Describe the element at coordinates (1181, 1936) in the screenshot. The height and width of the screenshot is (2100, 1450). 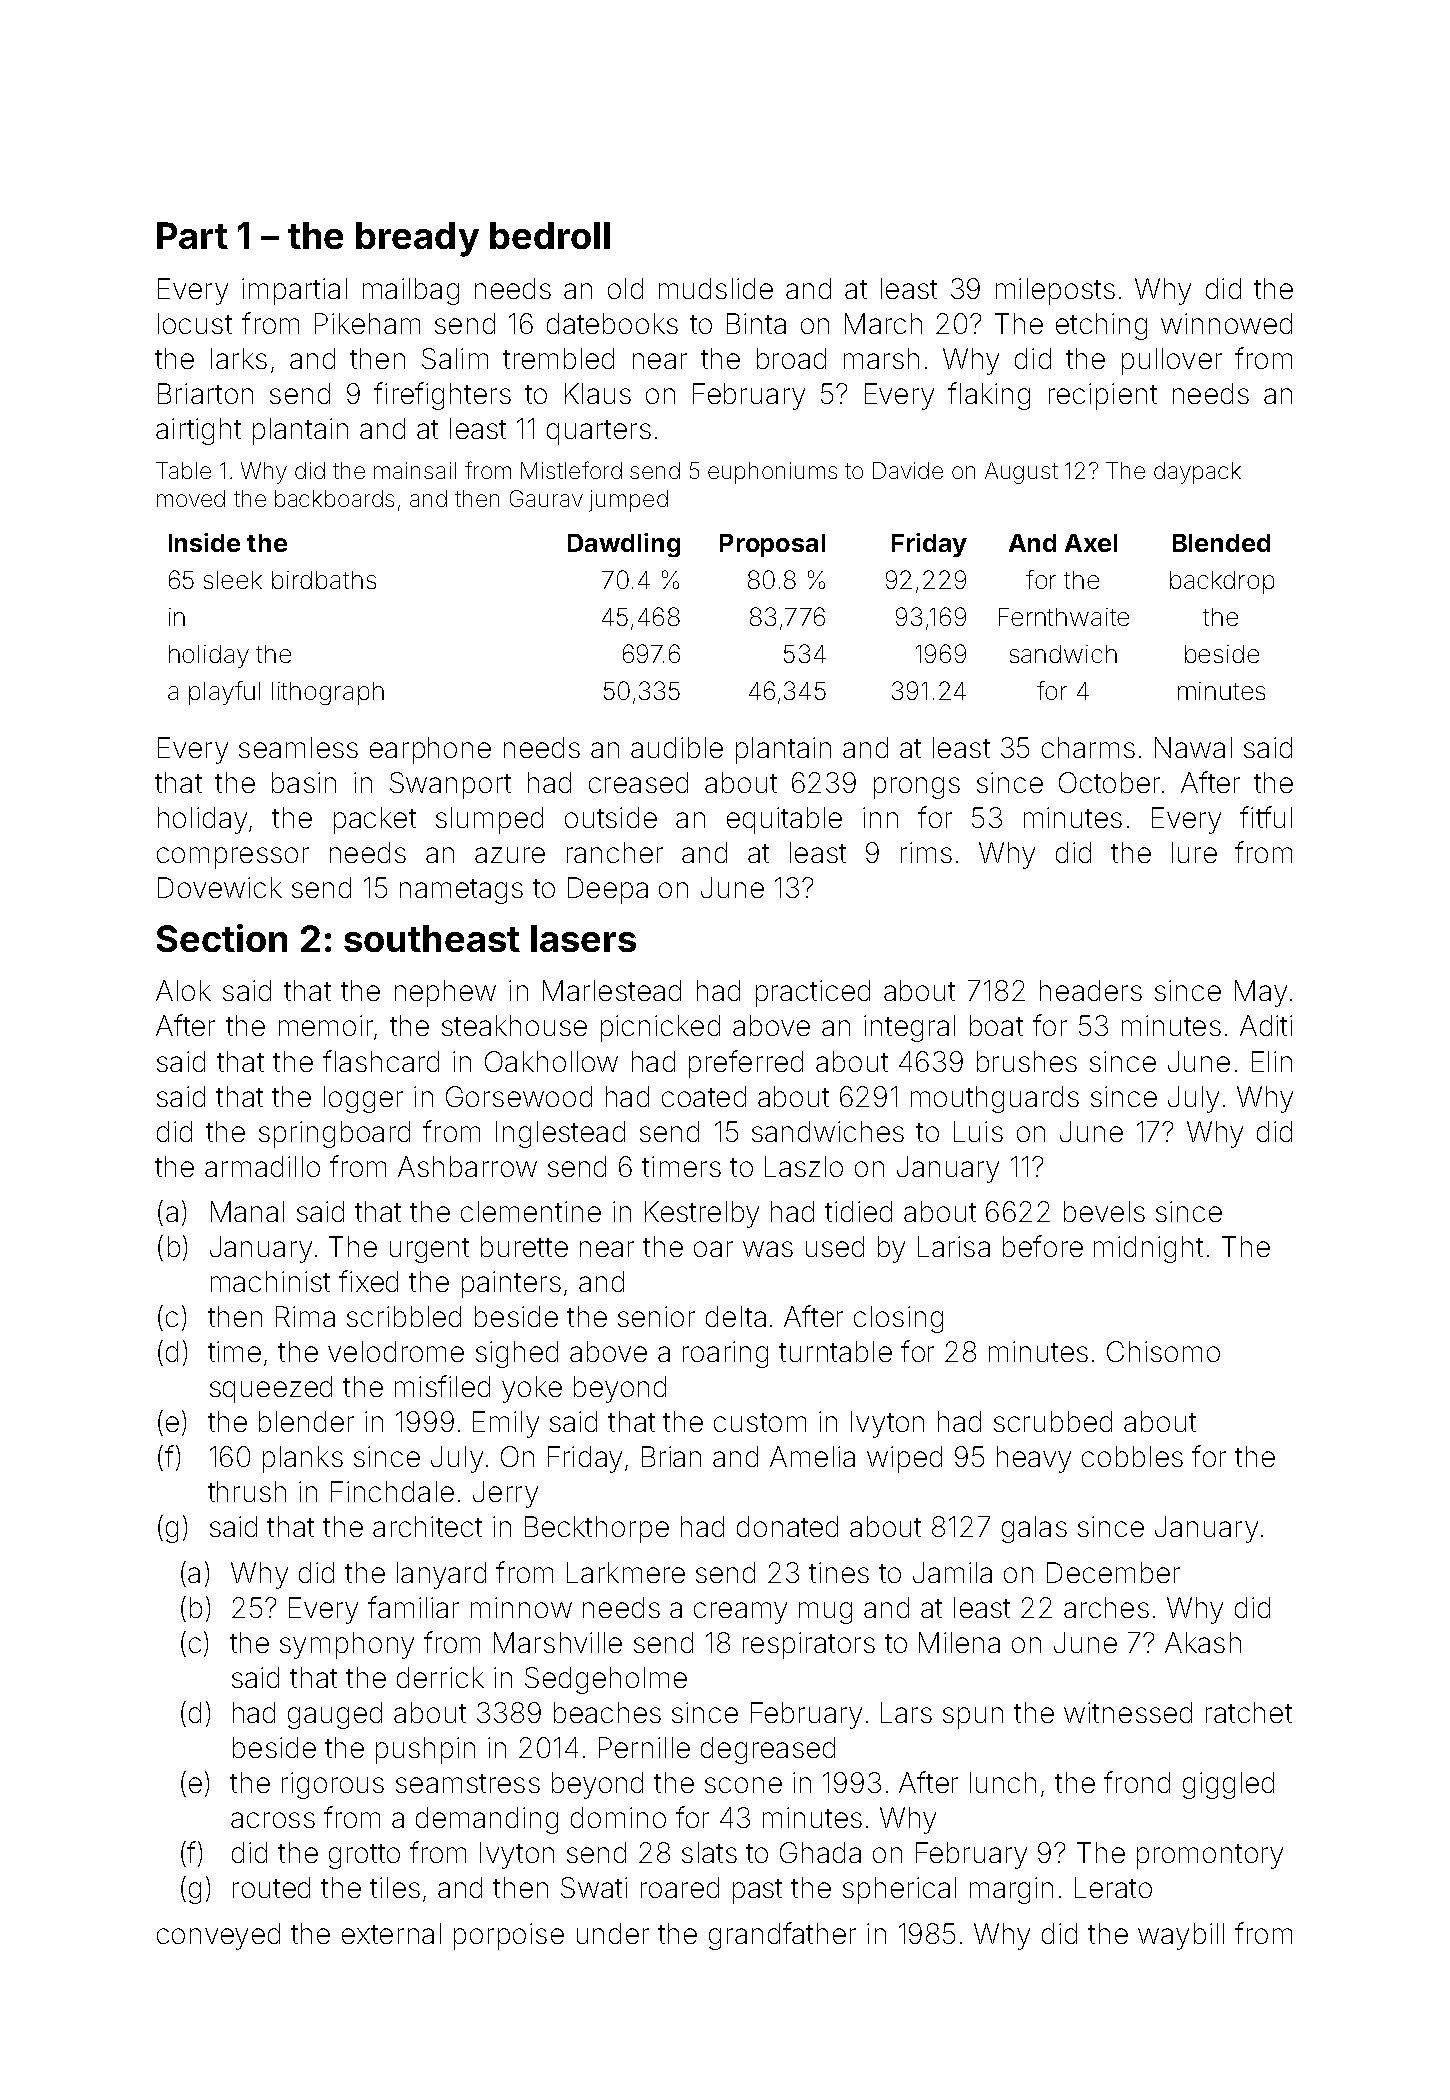
I see `waybill` at that location.
